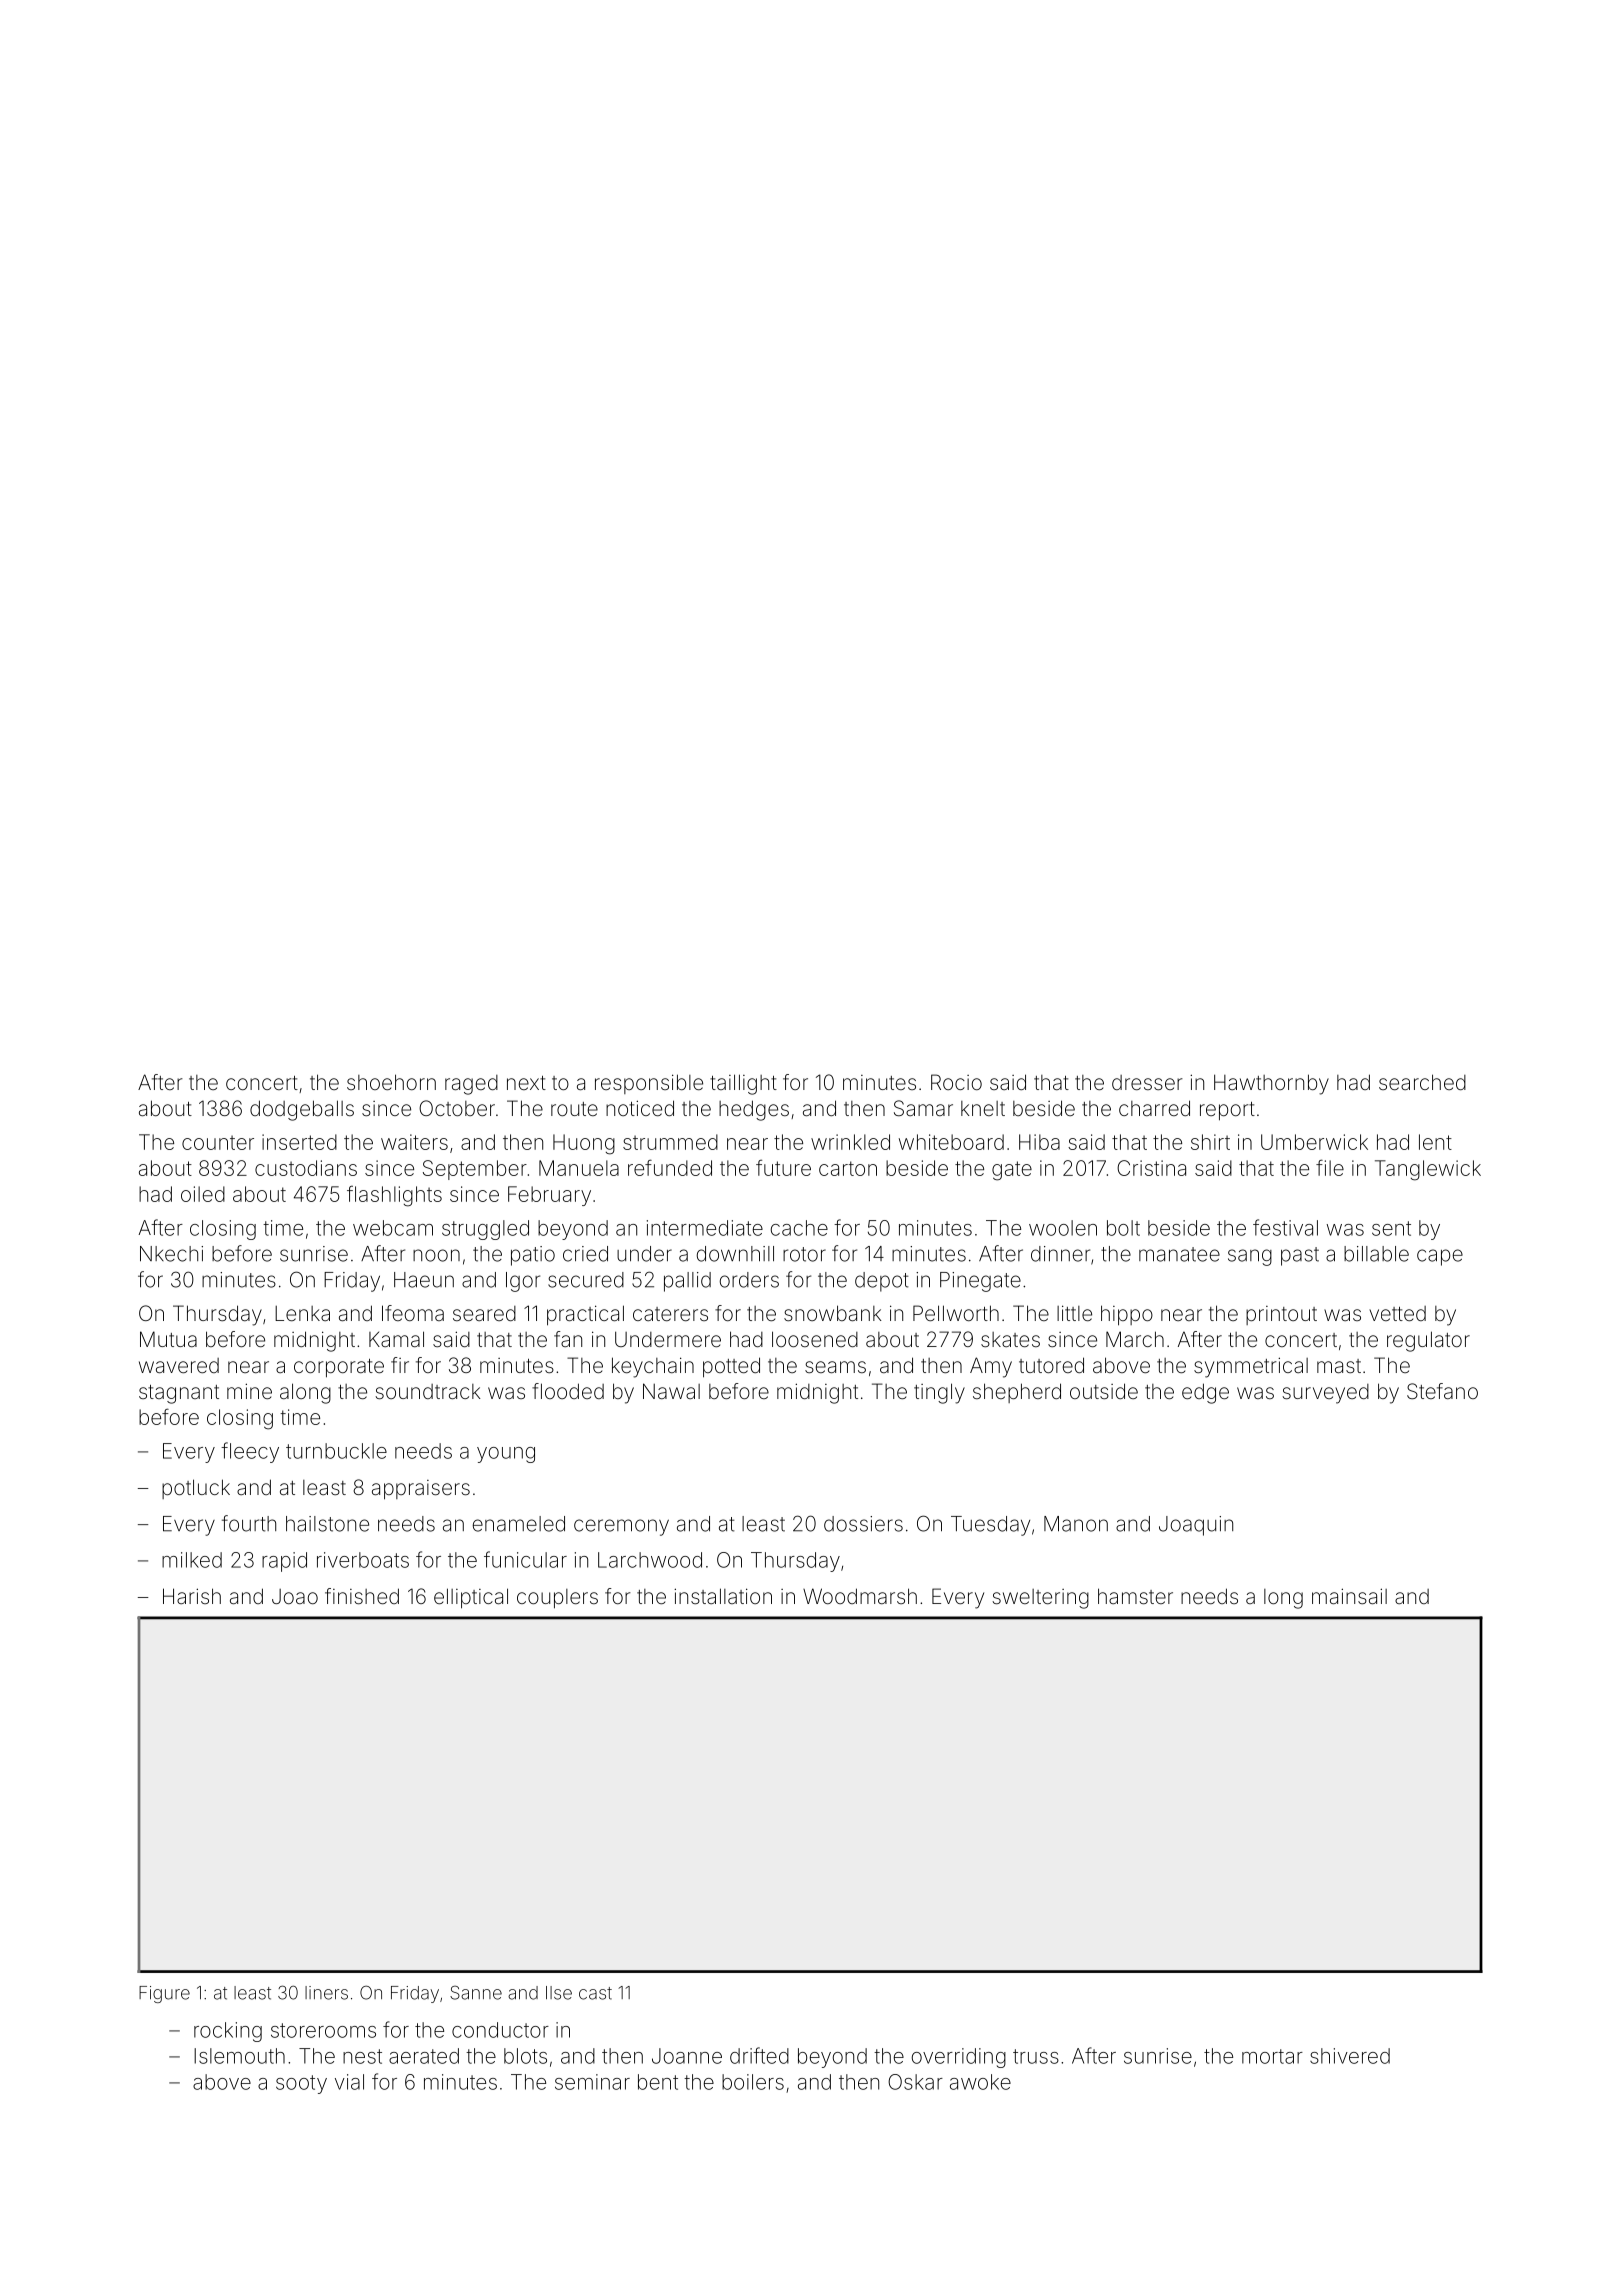 The width and height of the screenshot is (1620, 2292). Describe the element at coordinates (1349, 1596) in the screenshot. I see `mainsail` at that location.
